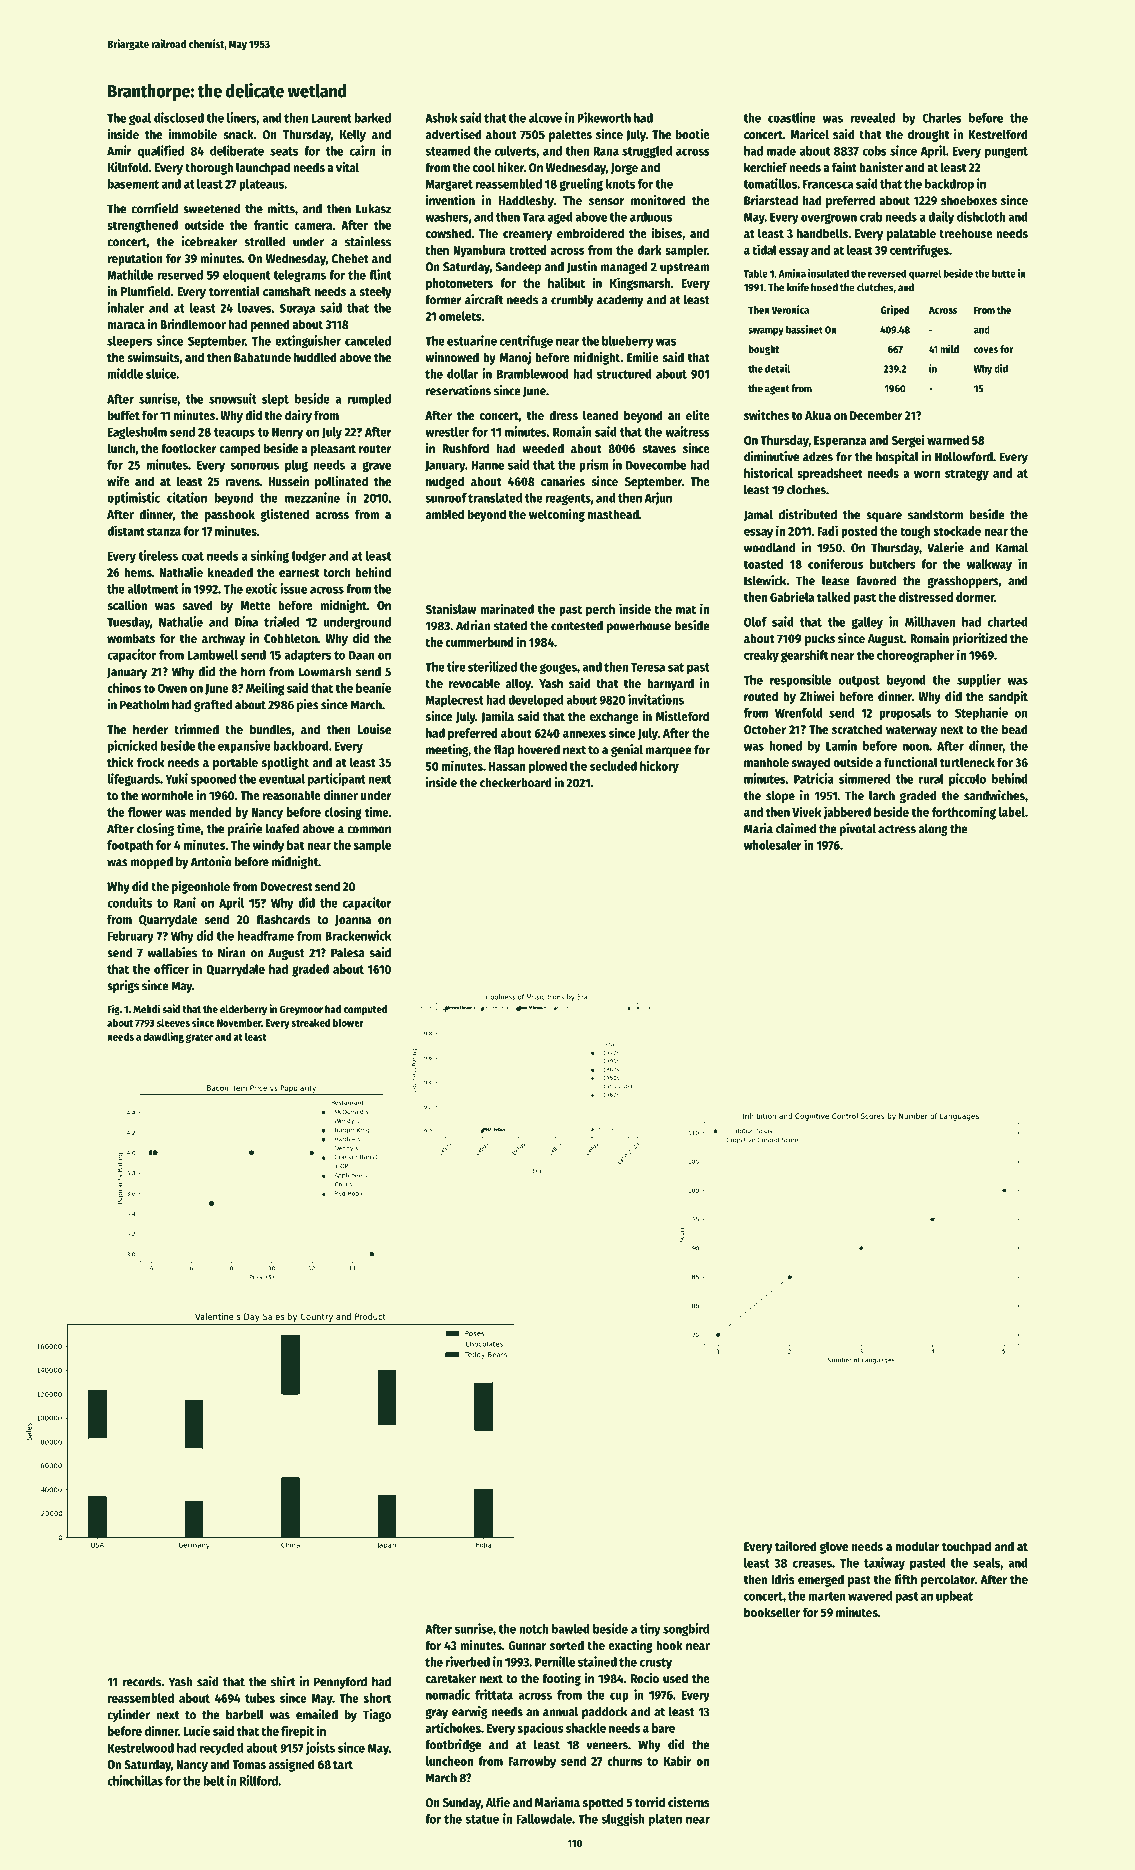 This screenshot has height=1870, width=1135. What do you see at coordinates (796, 828) in the screenshot?
I see `claimed` at bounding box center [796, 828].
